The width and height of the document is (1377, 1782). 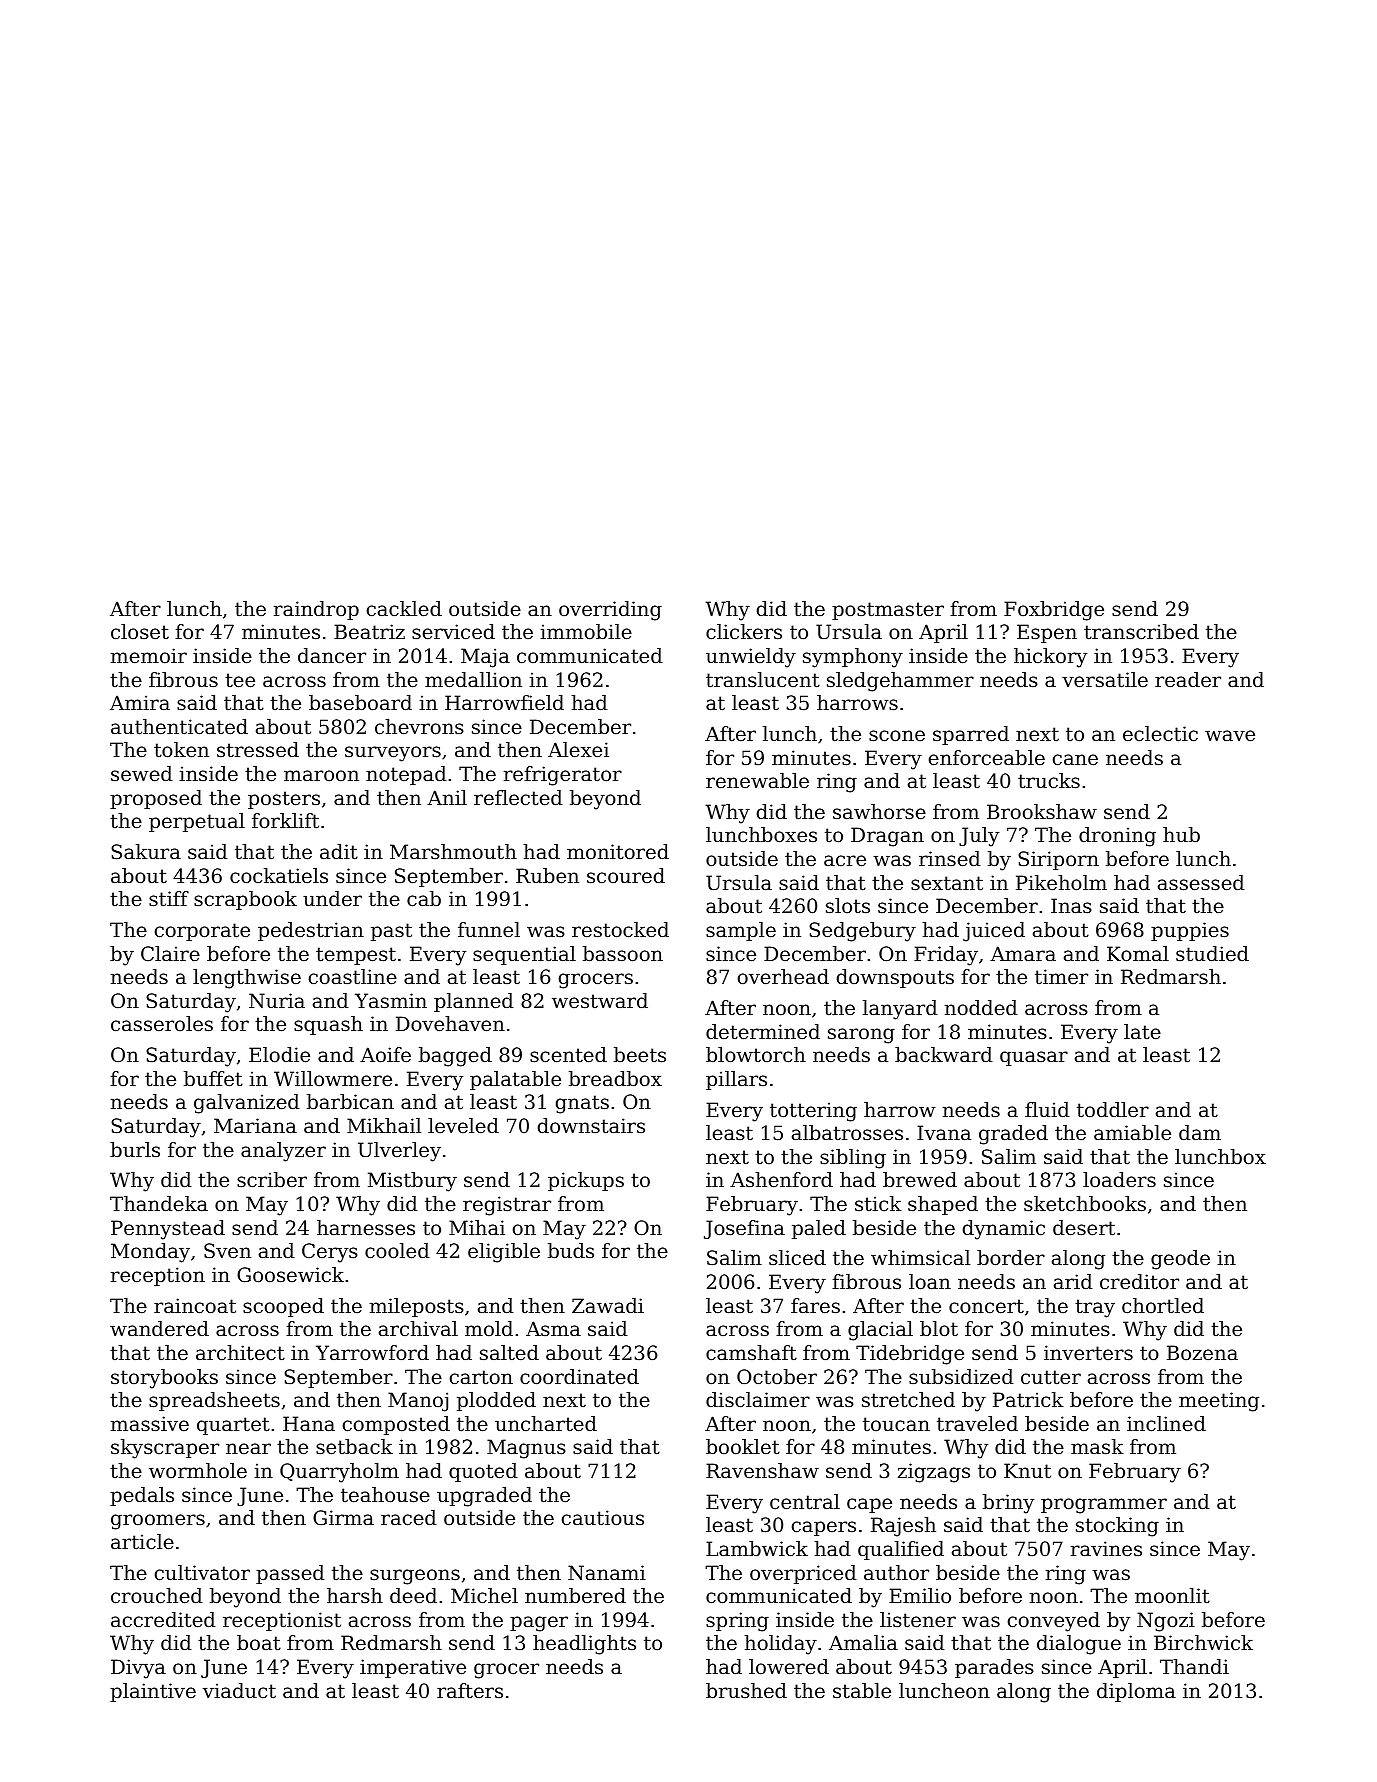 What do you see at coordinates (169, 899) in the document?
I see `stiff` at bounding box center [169, 899].
